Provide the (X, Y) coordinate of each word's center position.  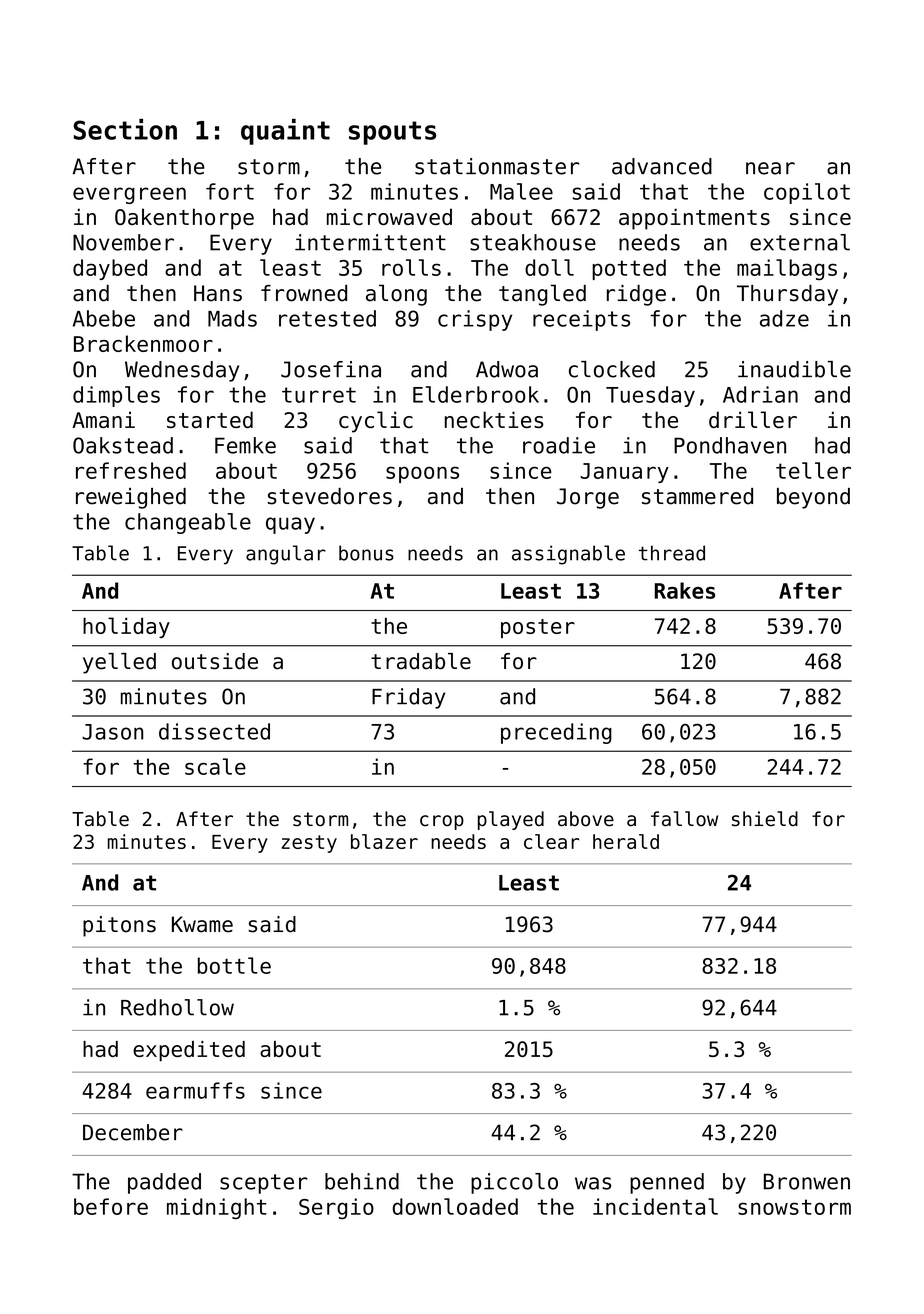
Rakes (685, 590)
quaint (285, 132)
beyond (813, 498)
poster (538, 628)
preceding (556, 733)
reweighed (131, 498)
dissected (214, 731)
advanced (662, 166)
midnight (217, 1208)
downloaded (455, 1206)
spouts (392, 133)
